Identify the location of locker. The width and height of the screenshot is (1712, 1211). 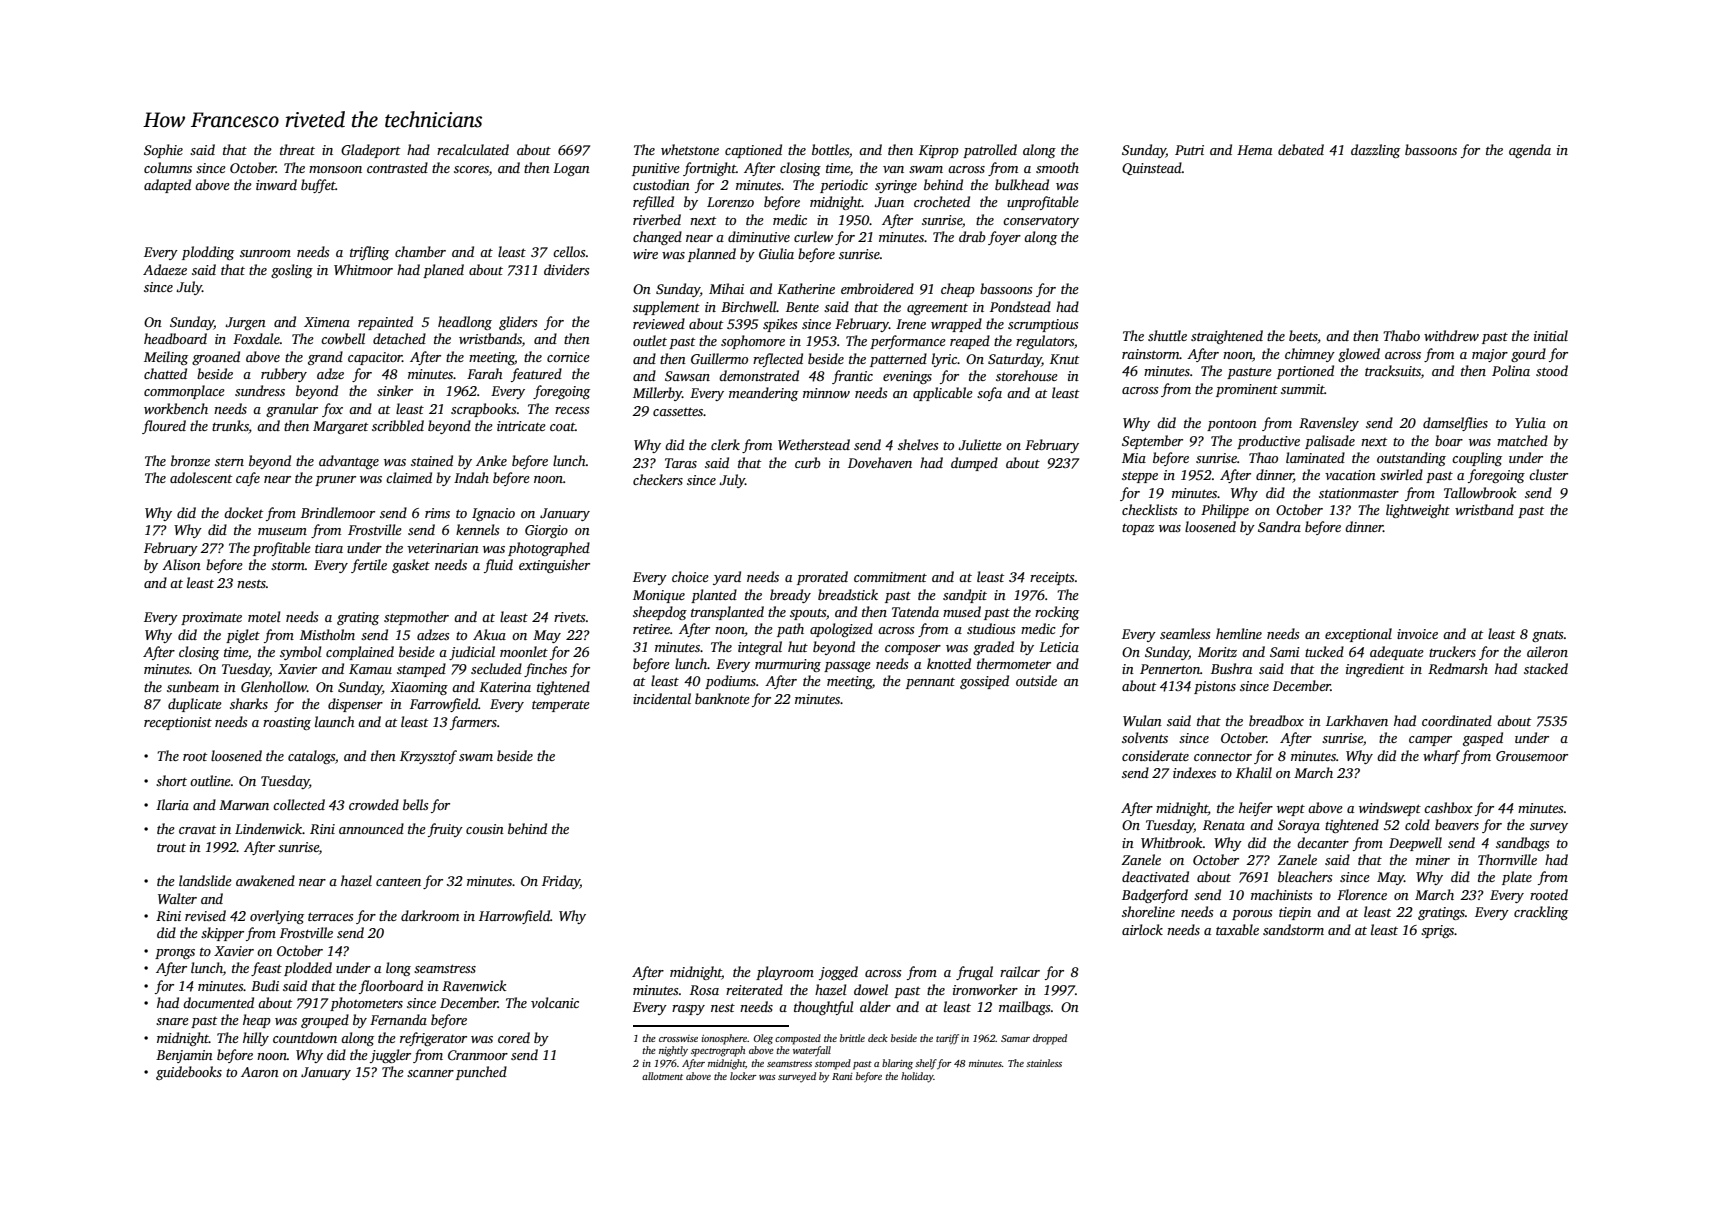
(743, 1076).
